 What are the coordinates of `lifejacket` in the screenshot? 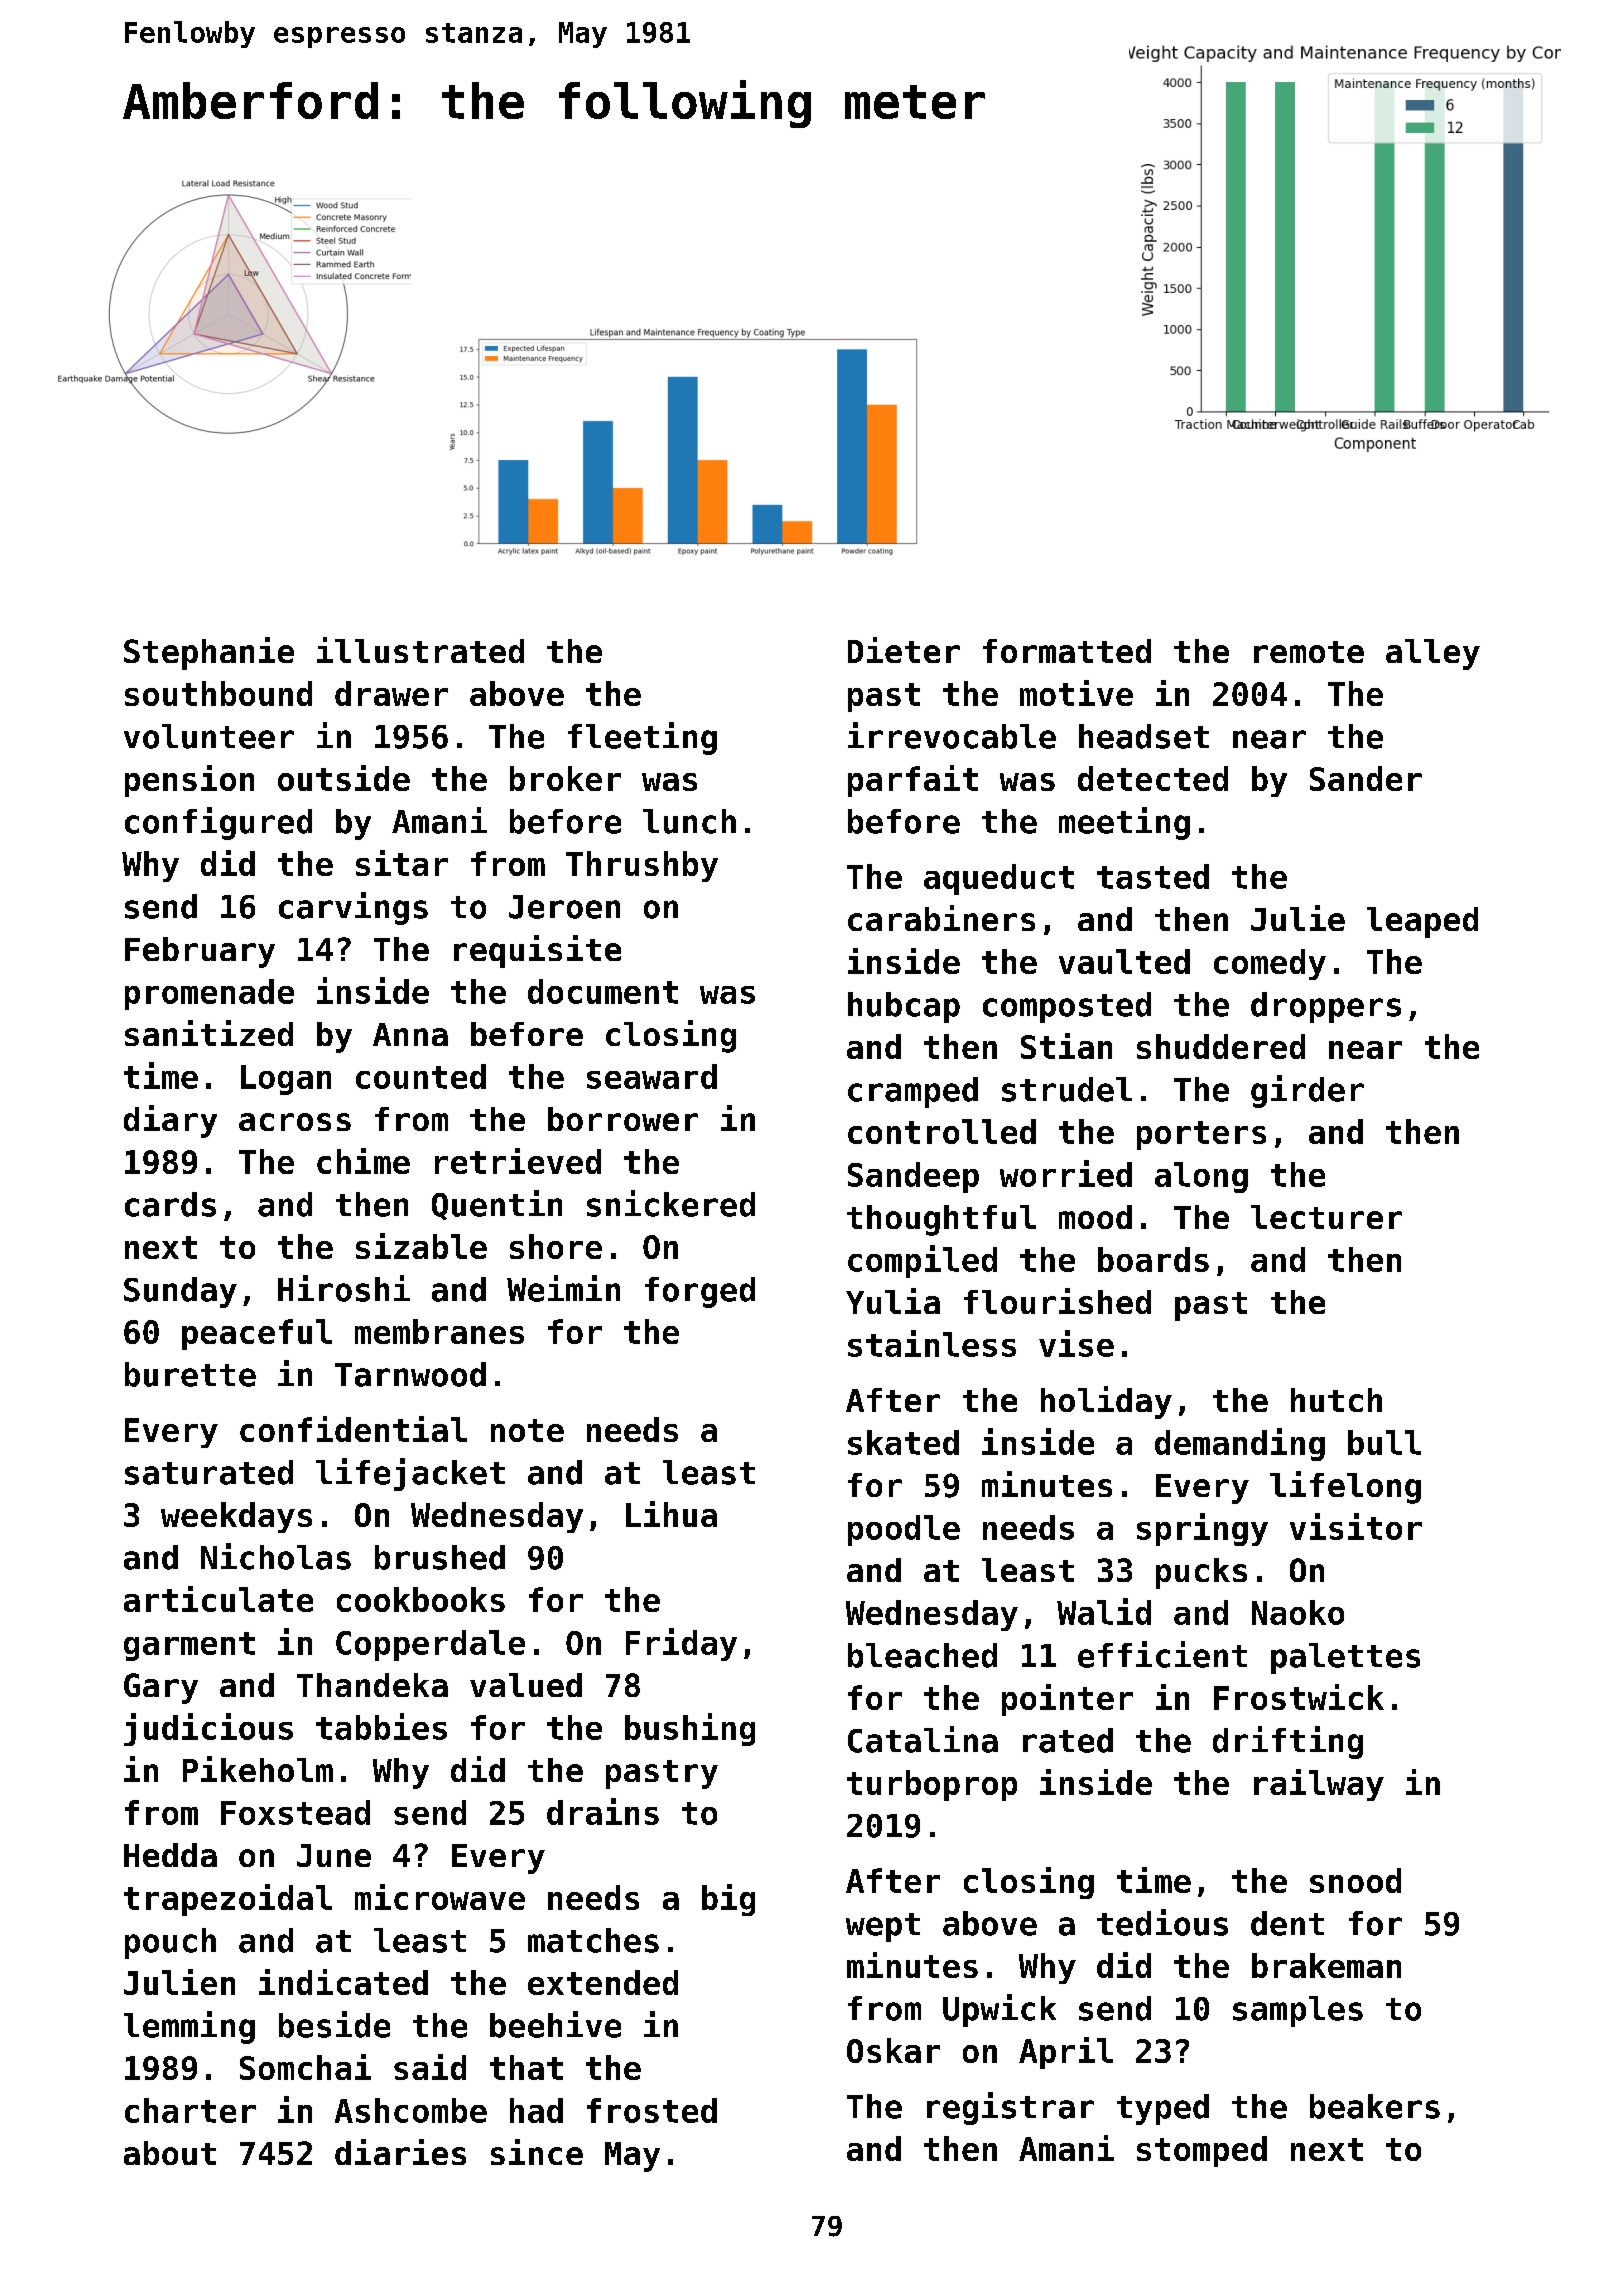 It's located at (410, 1474).
